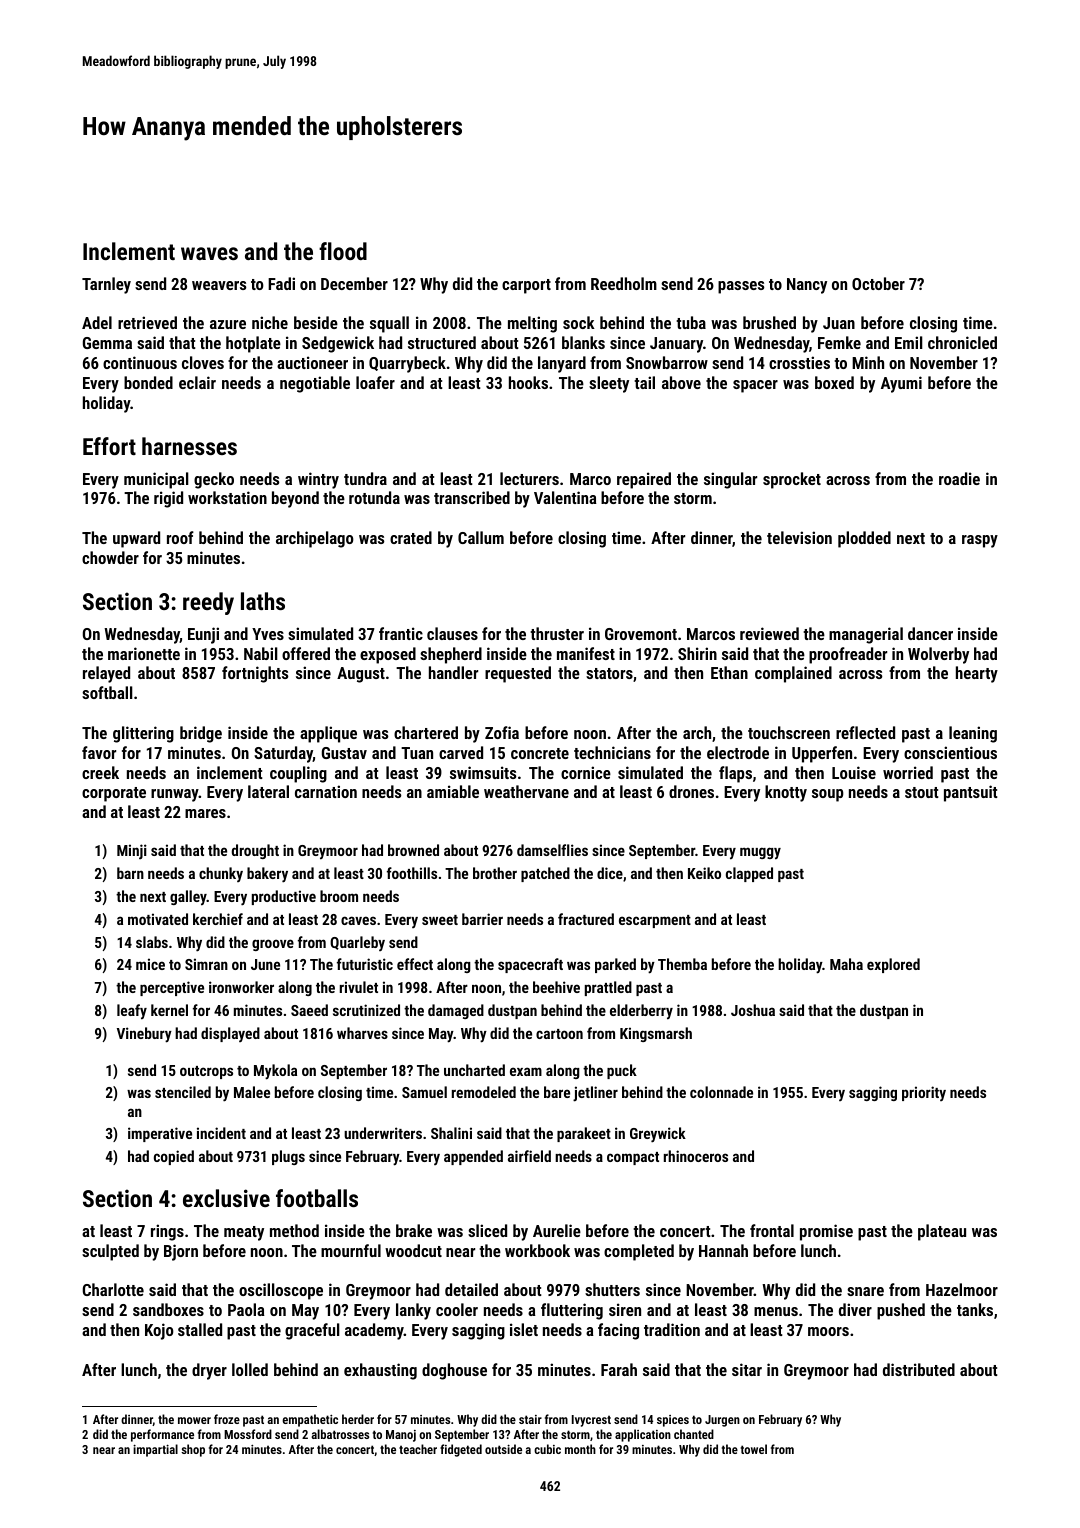  I want to click on technicians, so click(612, 752).
